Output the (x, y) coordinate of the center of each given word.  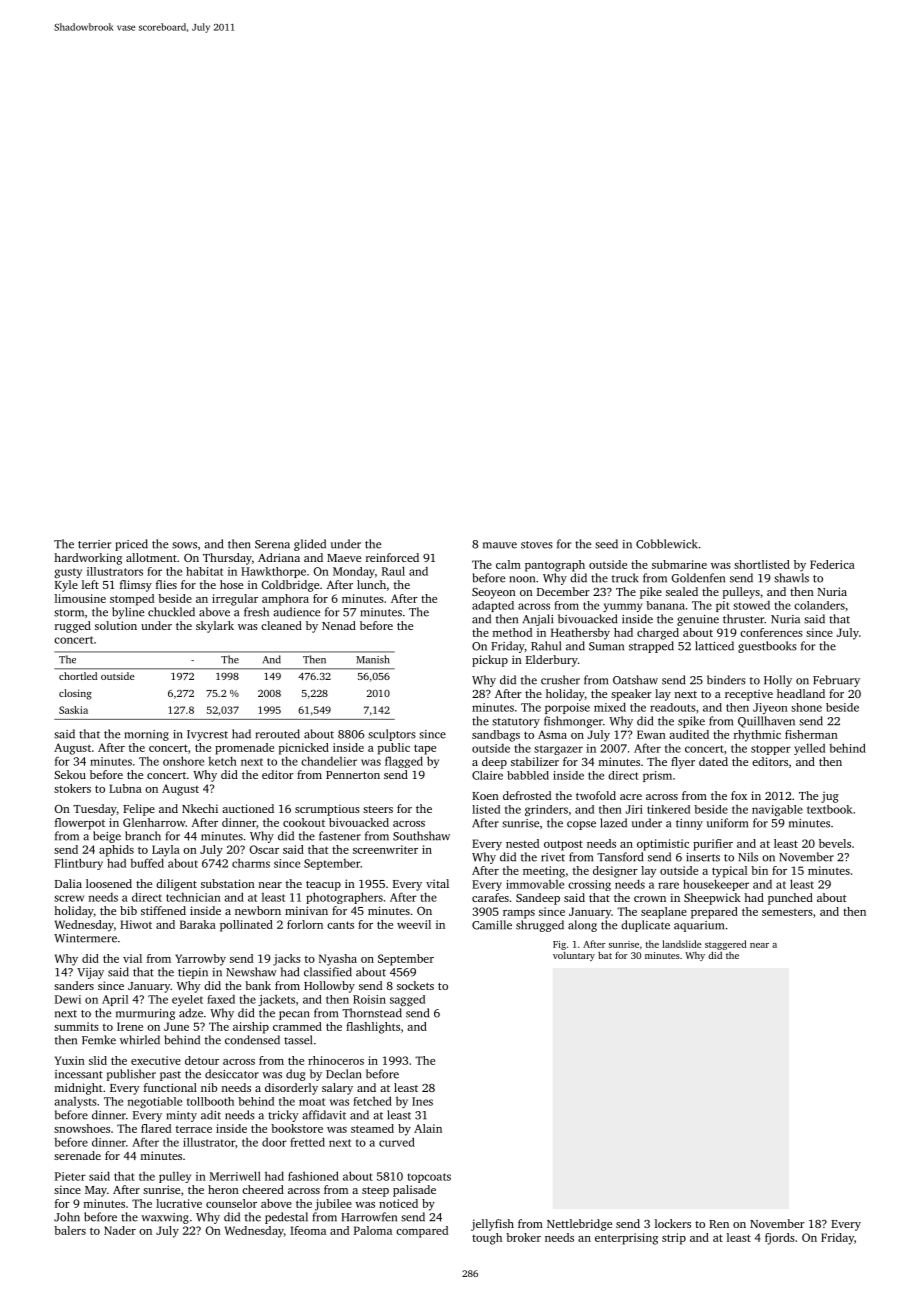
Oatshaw (635, 680)
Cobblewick (666, 544)
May (96, 1191)
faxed (221, 999)
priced (131, 545)
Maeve (344, 558)
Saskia (73, 710)
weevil (414, 924)
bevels (835, 843)
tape (425, 749)
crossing (589, 885)
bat (605, 955)
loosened (109, 883)
